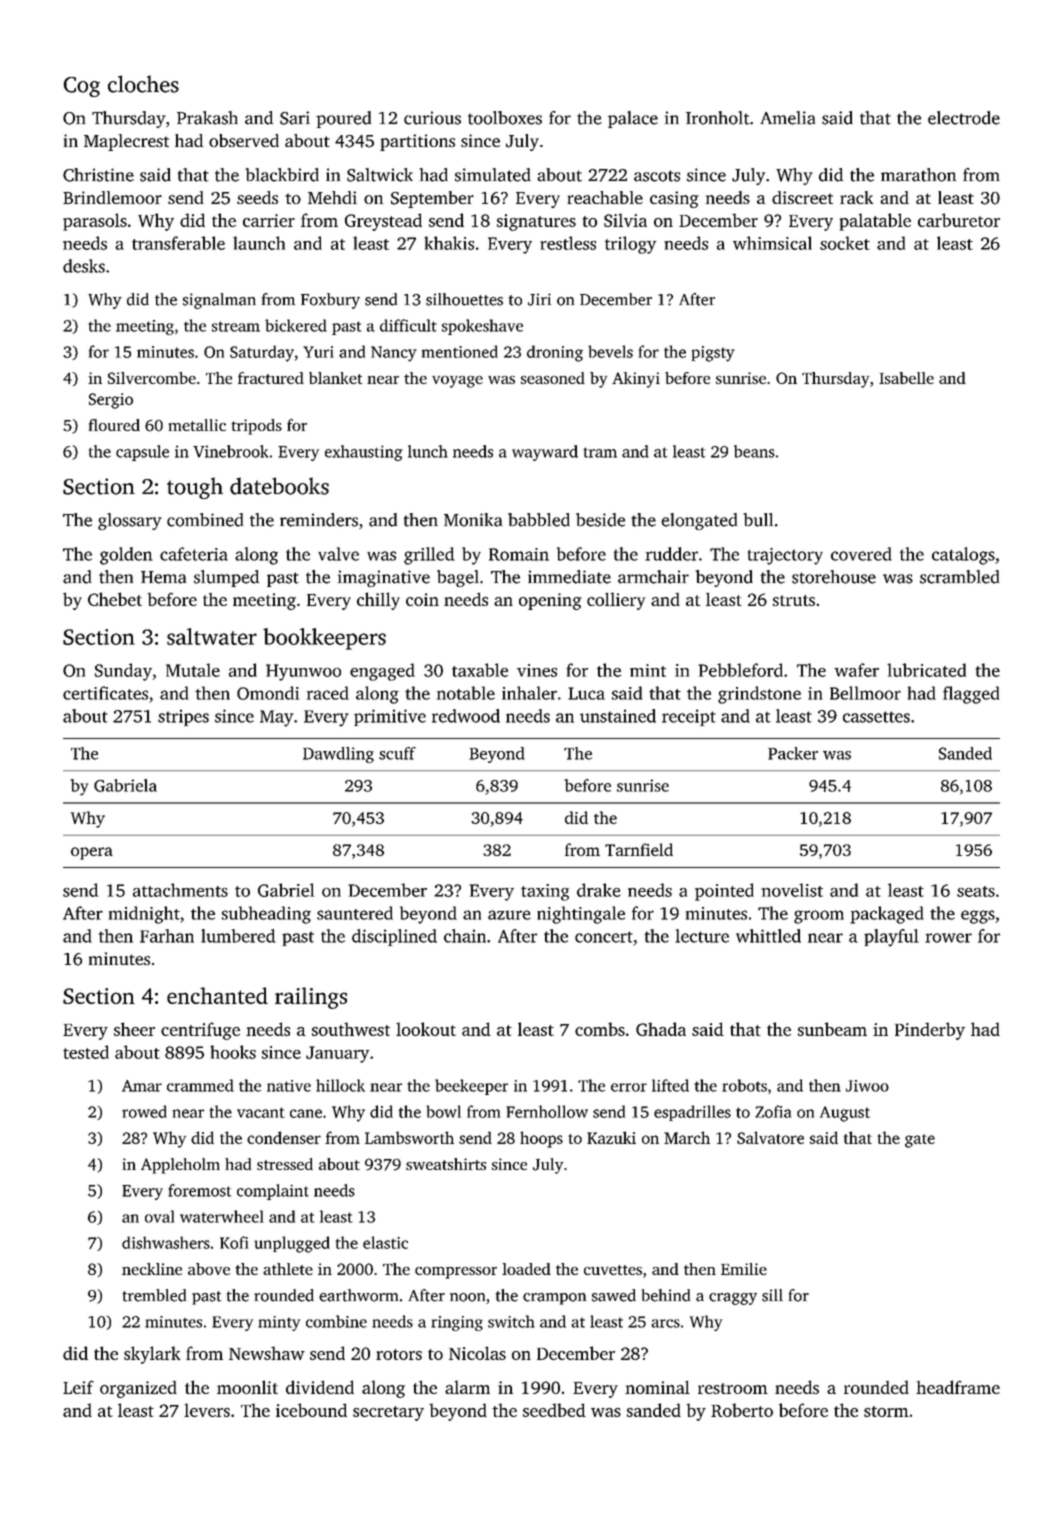  I want to click on headframe, so click(958, 1387).
